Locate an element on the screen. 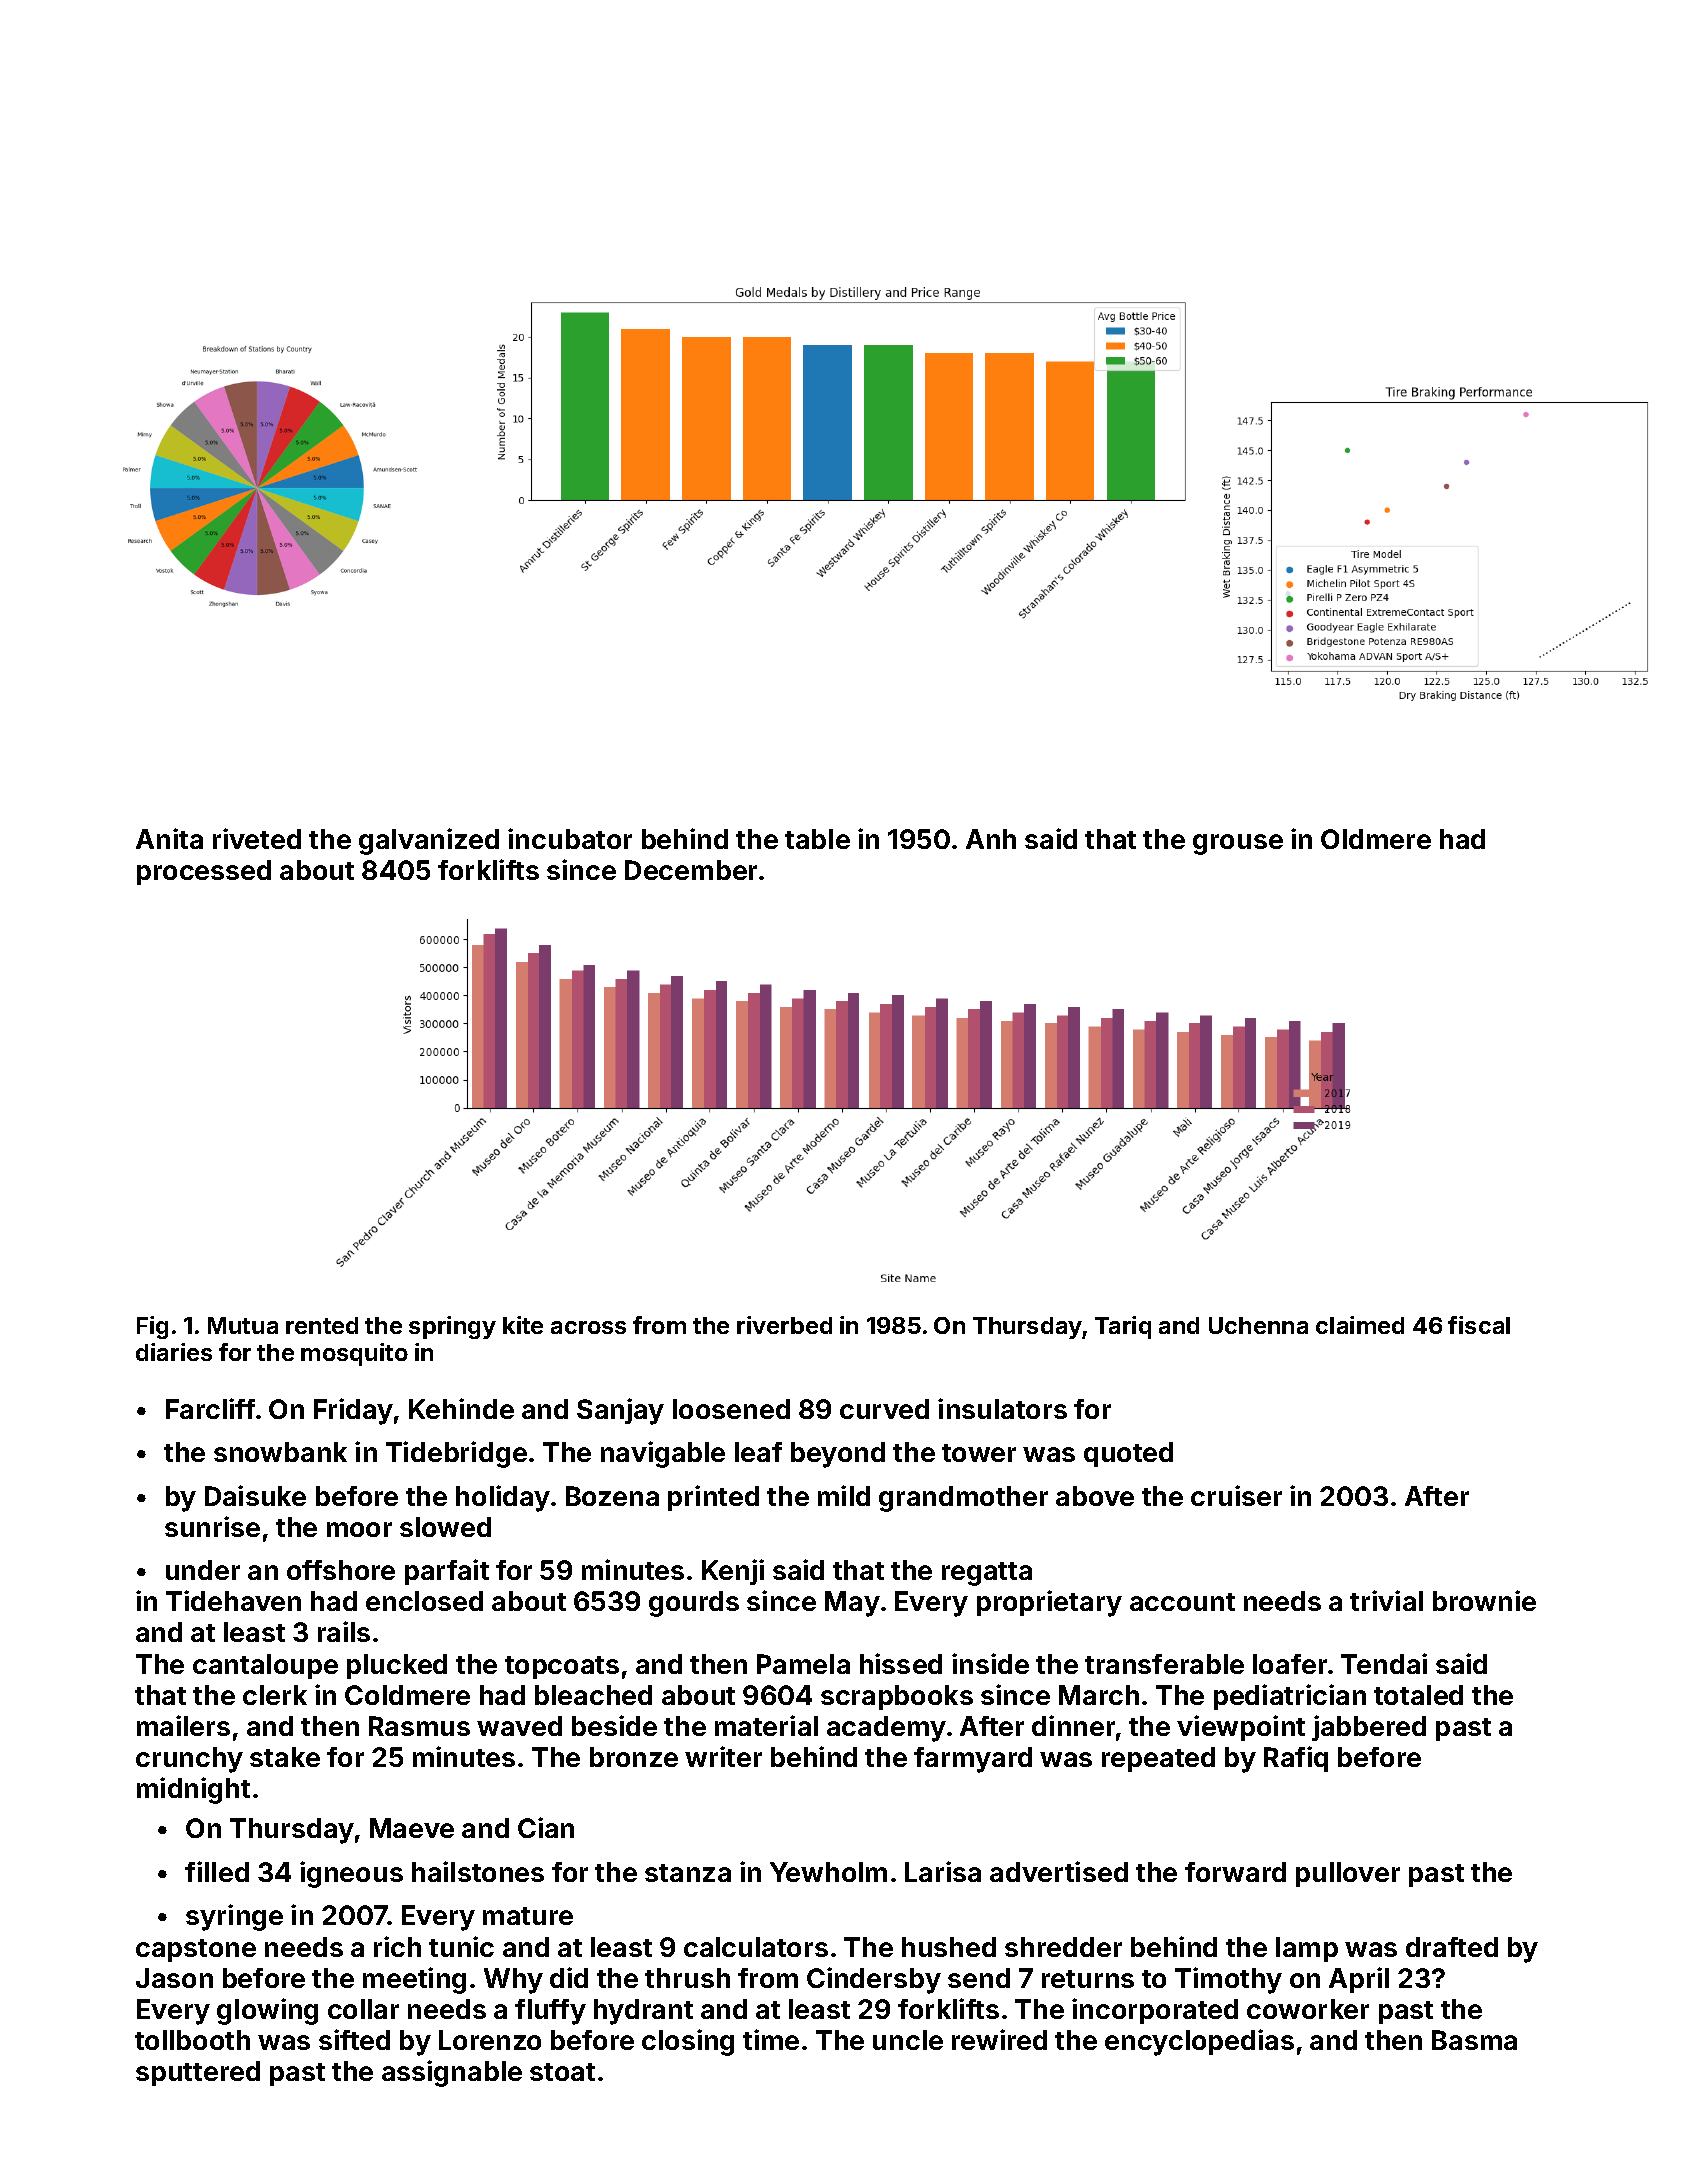  enclosed is located at coordinates (424, 1601).
